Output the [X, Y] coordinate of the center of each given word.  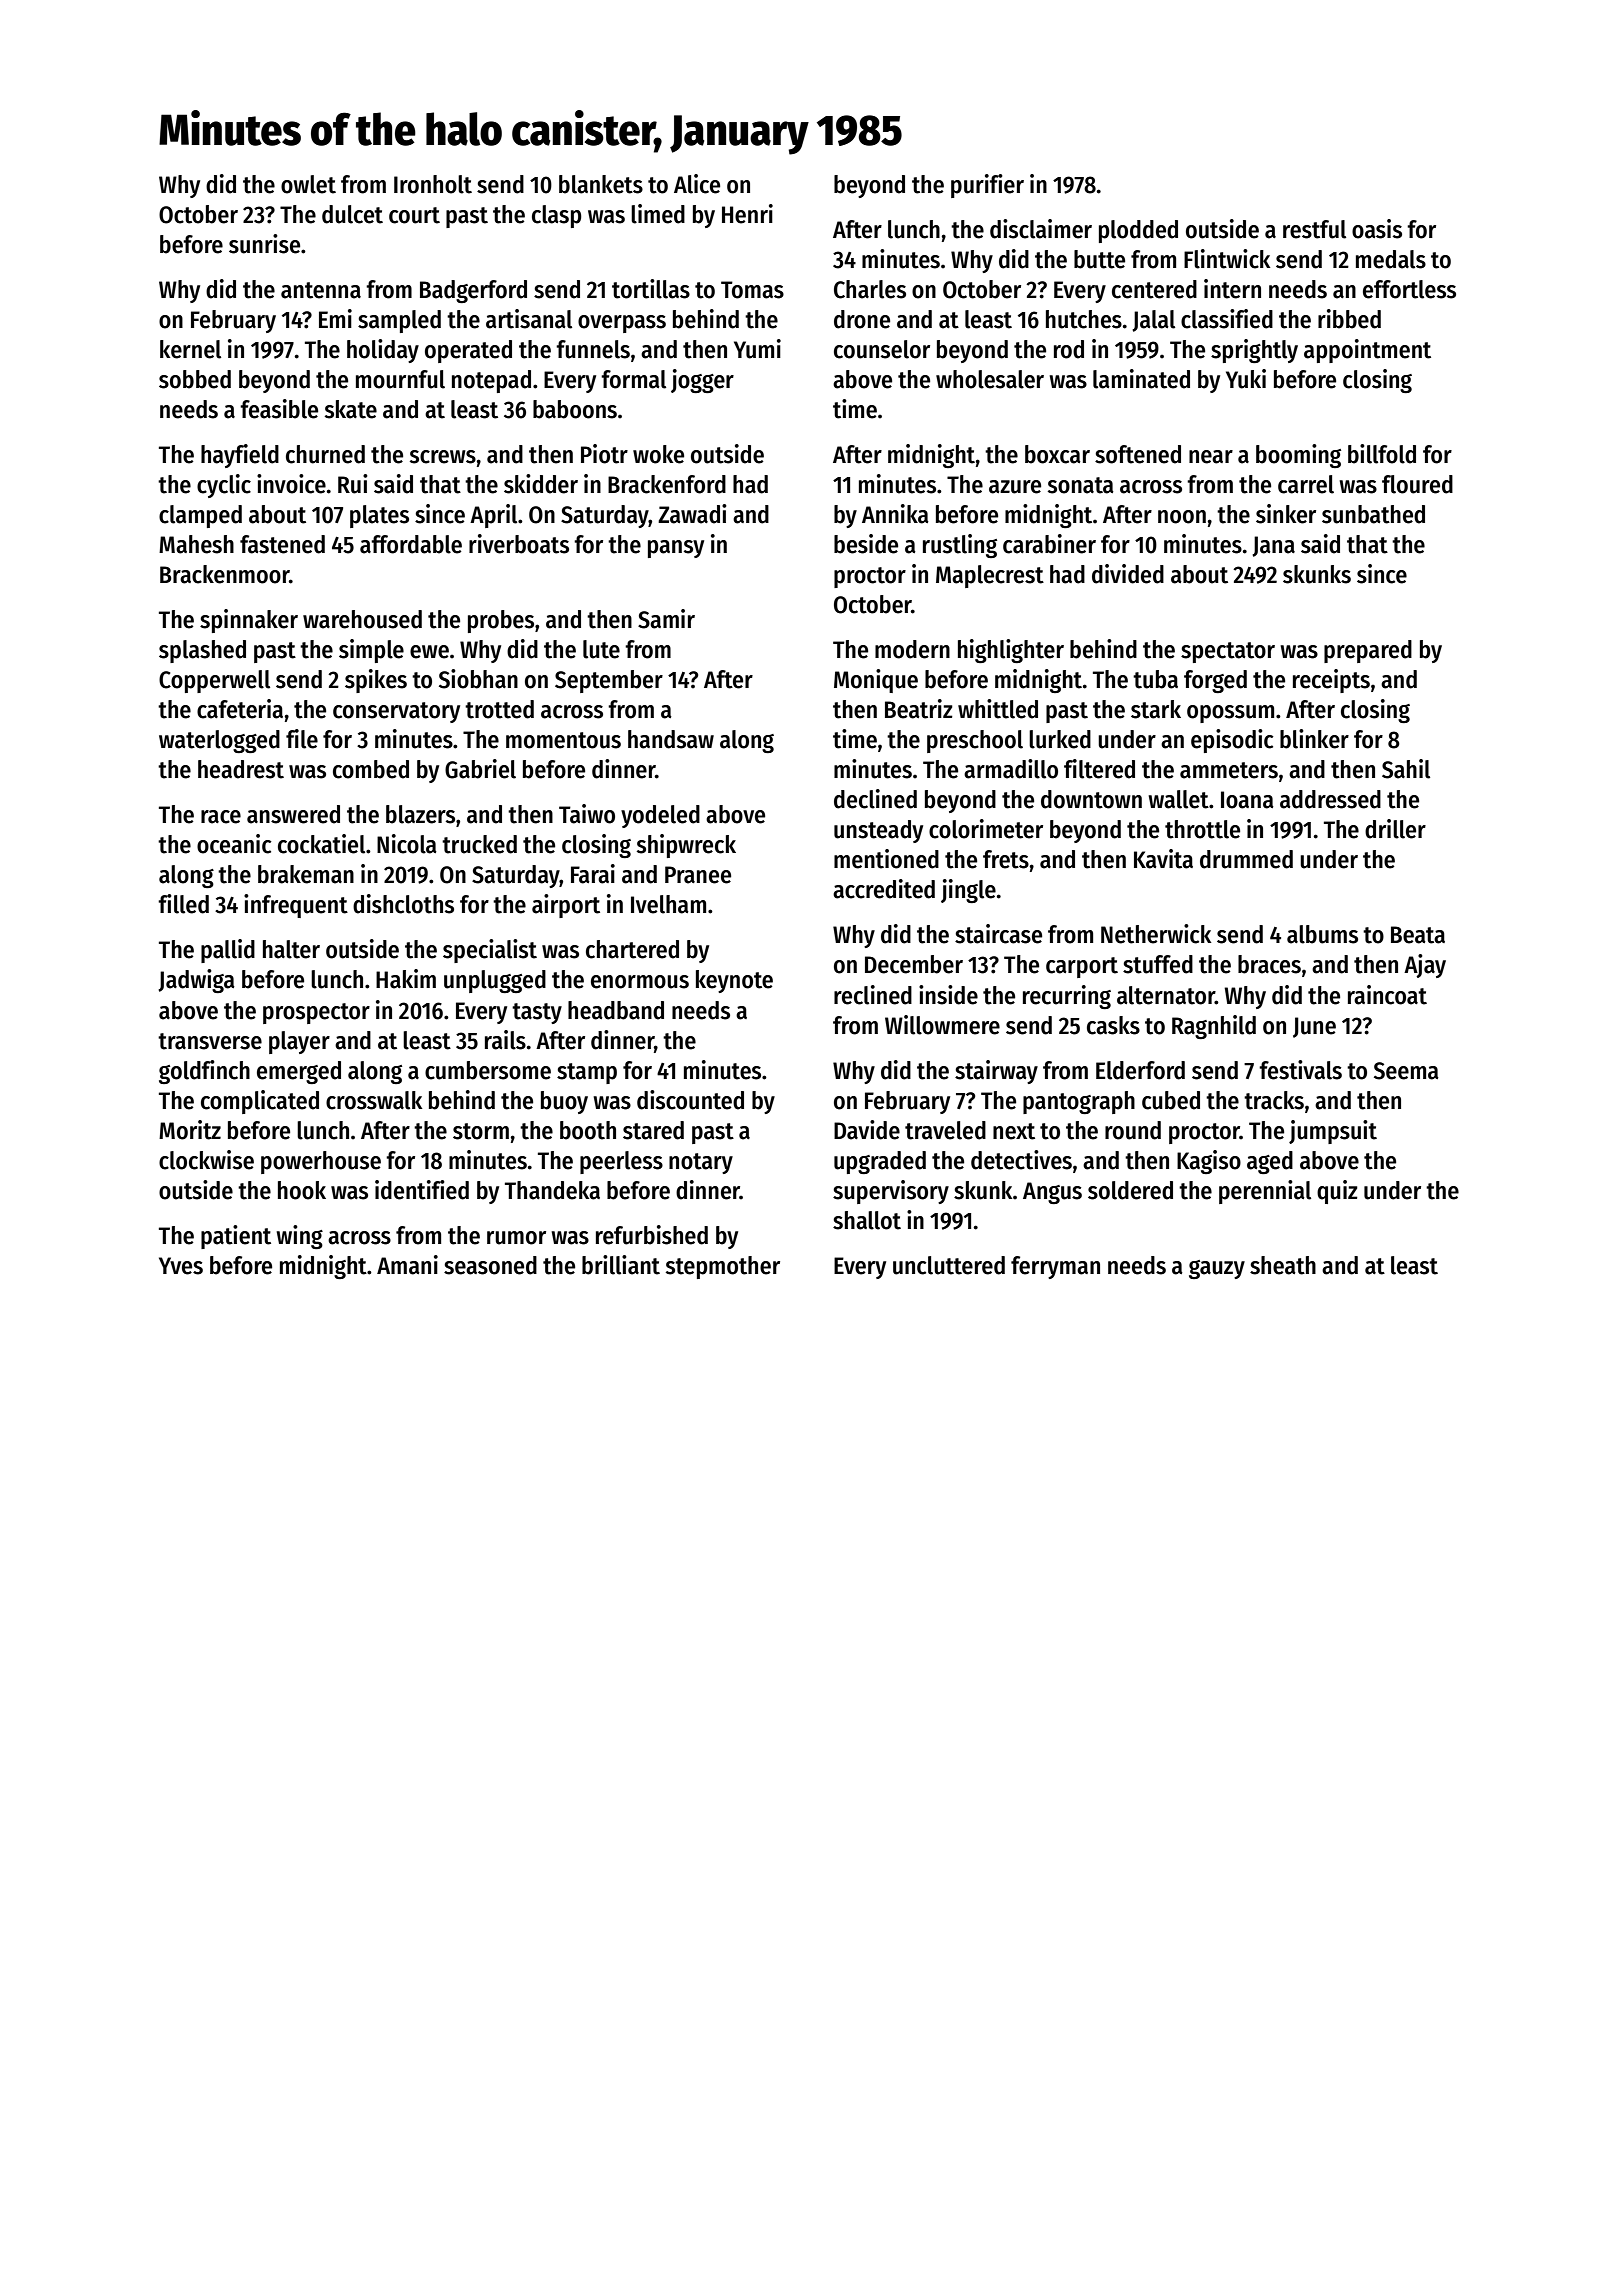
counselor [882, 349]
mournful [400, 379]
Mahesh [196, 544]
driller [1395, 829]
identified [422, 1190]
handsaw [671, 739]
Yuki [1246, 379]
